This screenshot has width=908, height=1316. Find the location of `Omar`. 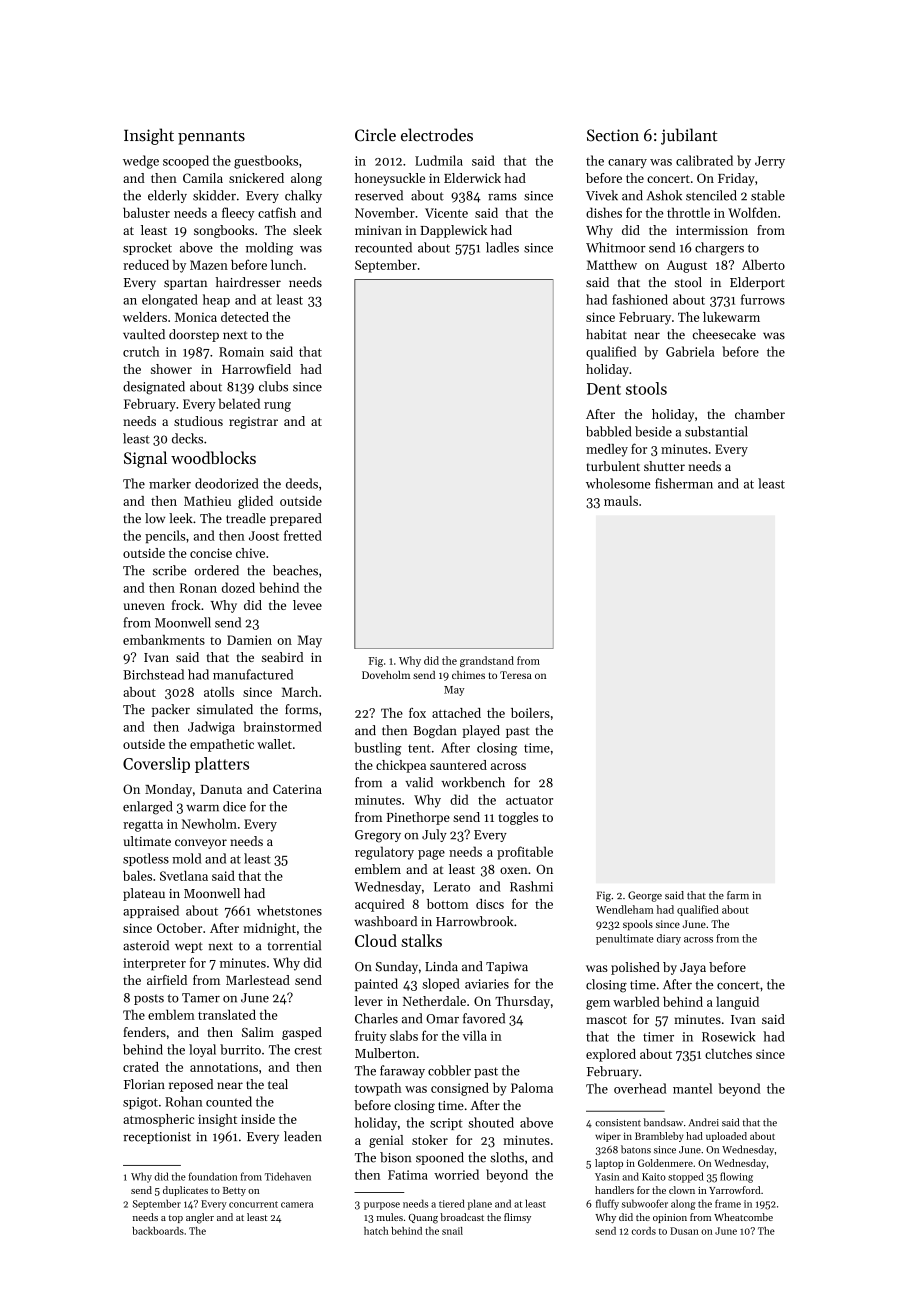

Omar is located at coordinates (442, 1019).
